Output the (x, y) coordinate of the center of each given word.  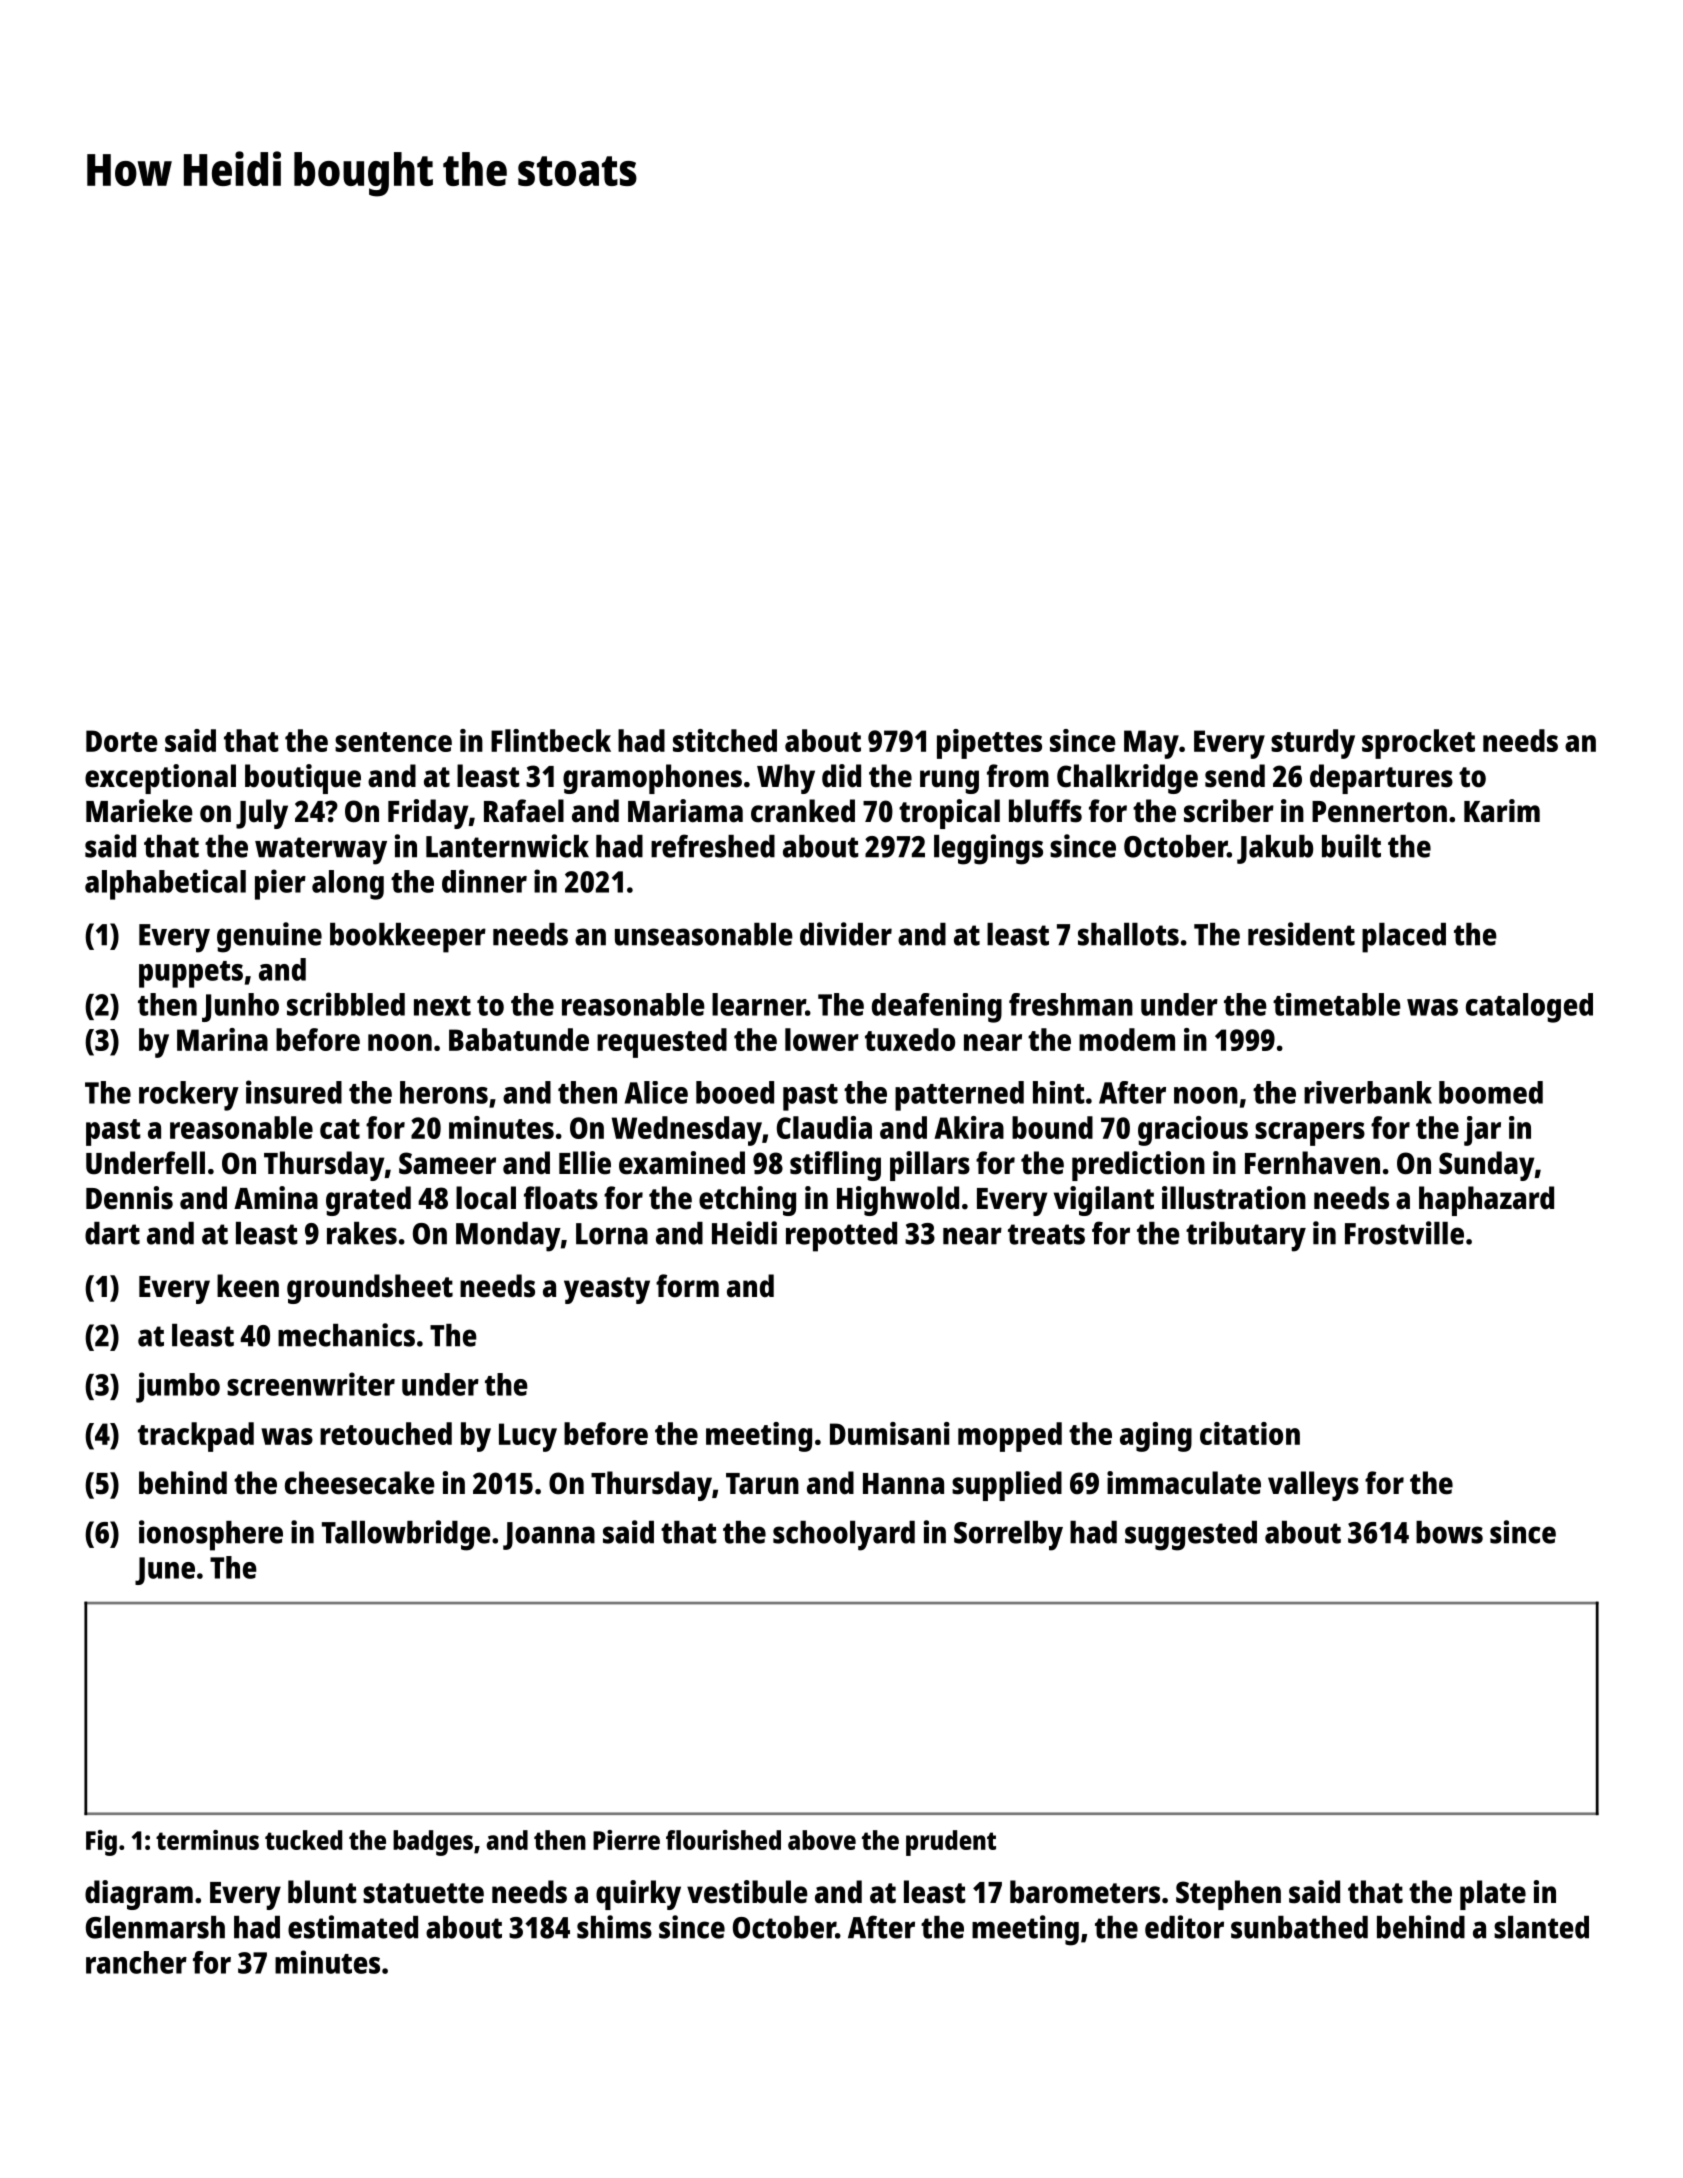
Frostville (1404, 1233)
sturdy (1313, 744)
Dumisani (890, 1433)
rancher (136, 1962)
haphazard (1486, 1201)
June (165, 1571)
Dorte (122, 741)
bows (1449, 1532)
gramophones (652, 779)
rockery (189, 1096)
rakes (362, 1233)
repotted (841, 1237)
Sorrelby (1008, 1536)
